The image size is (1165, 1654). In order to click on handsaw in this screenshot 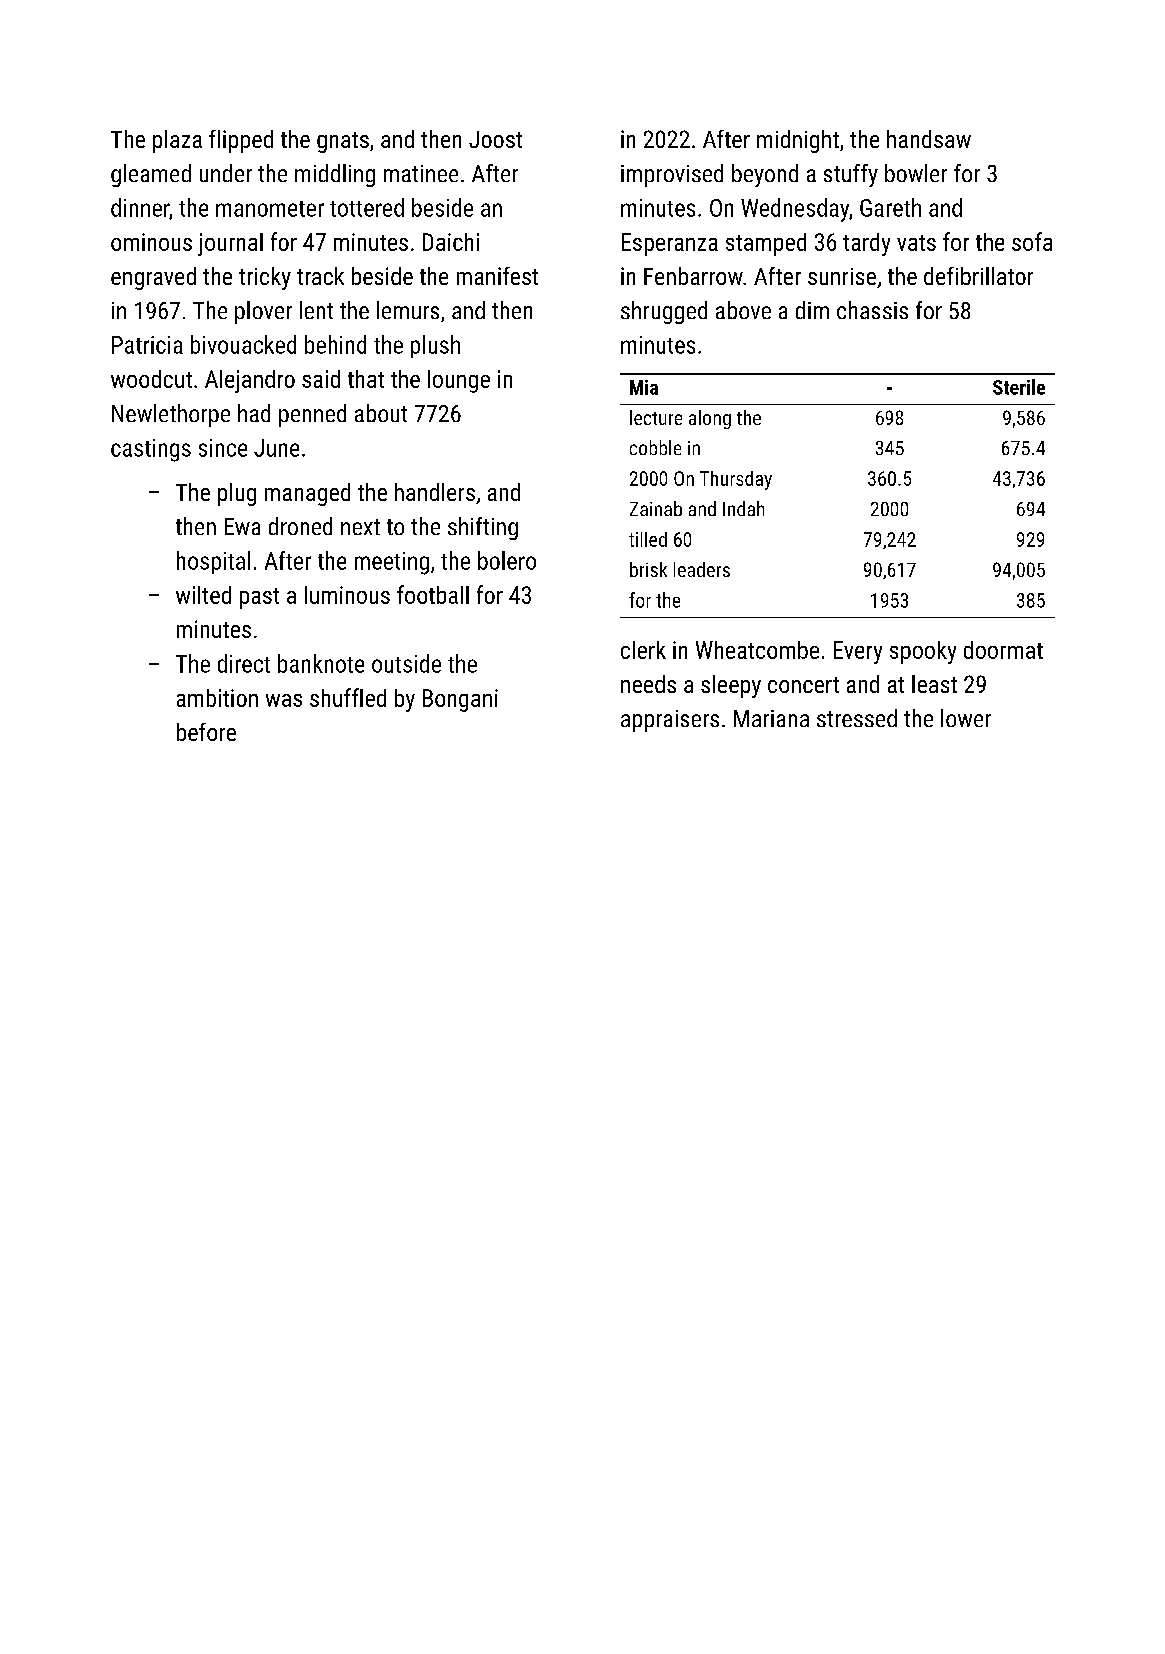, I will do `click(929, 139)`.
